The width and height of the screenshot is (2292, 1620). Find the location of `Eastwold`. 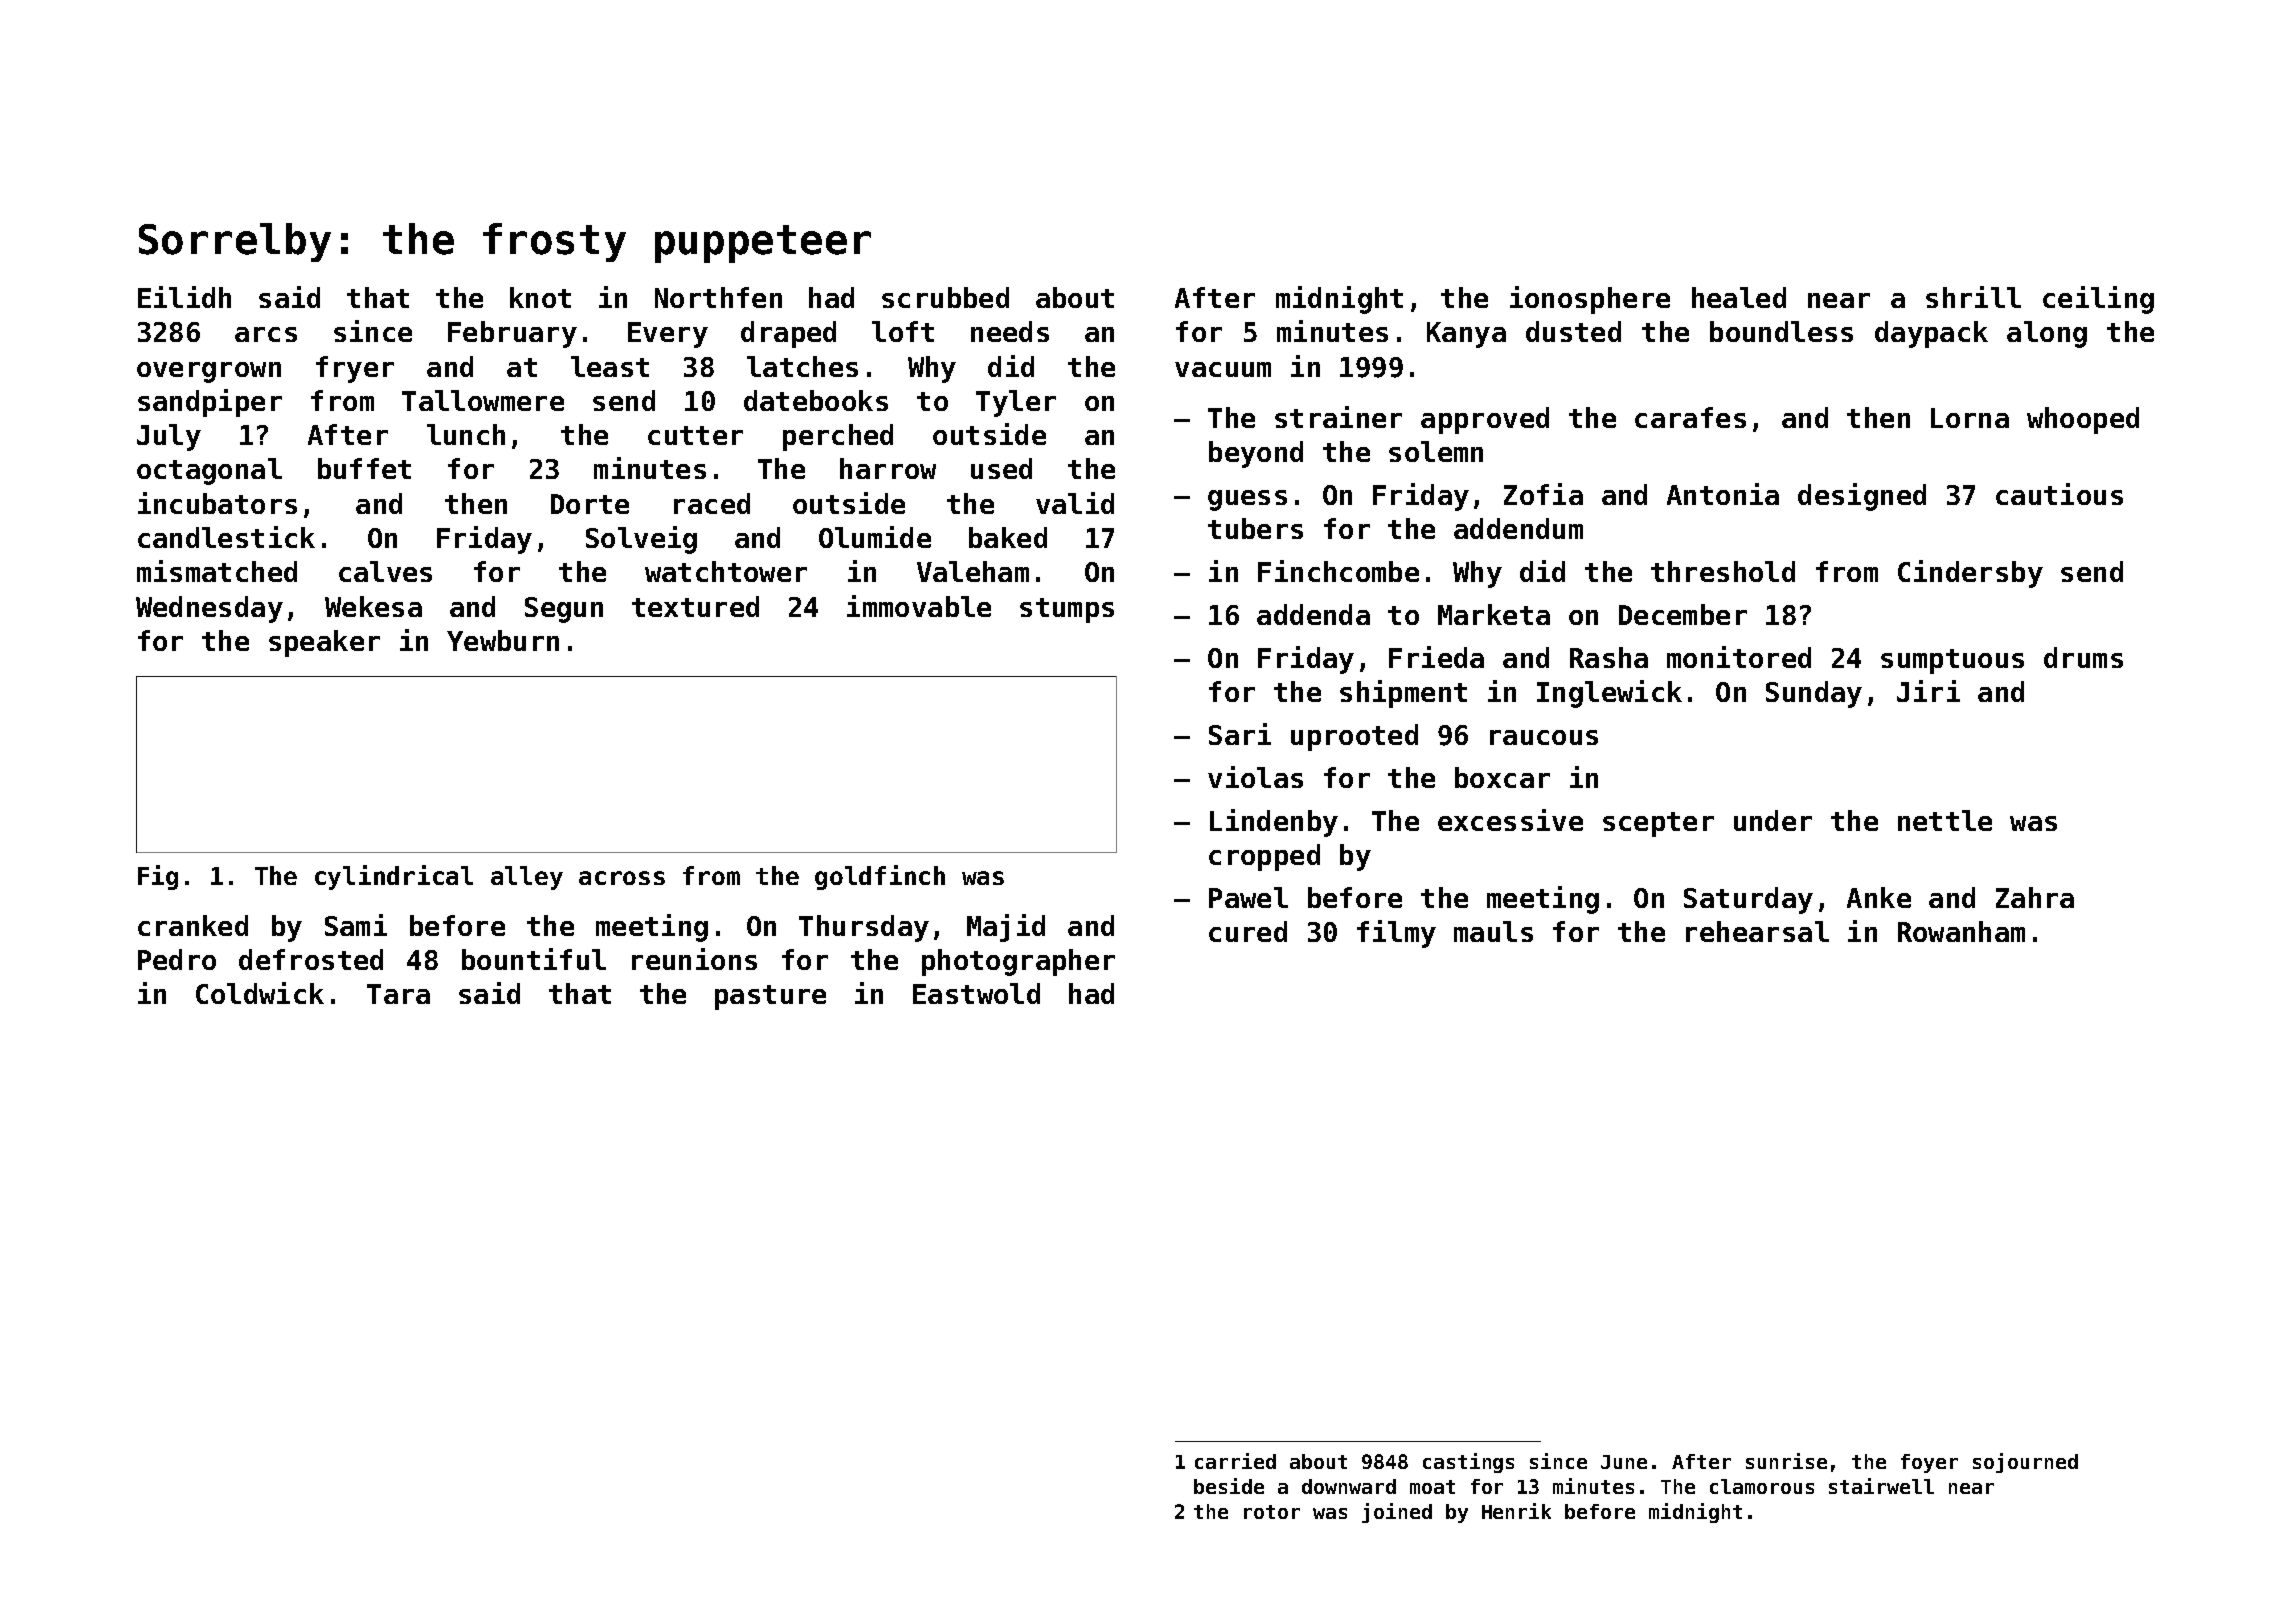

Eastwold is located at coordinates (976, 993).
